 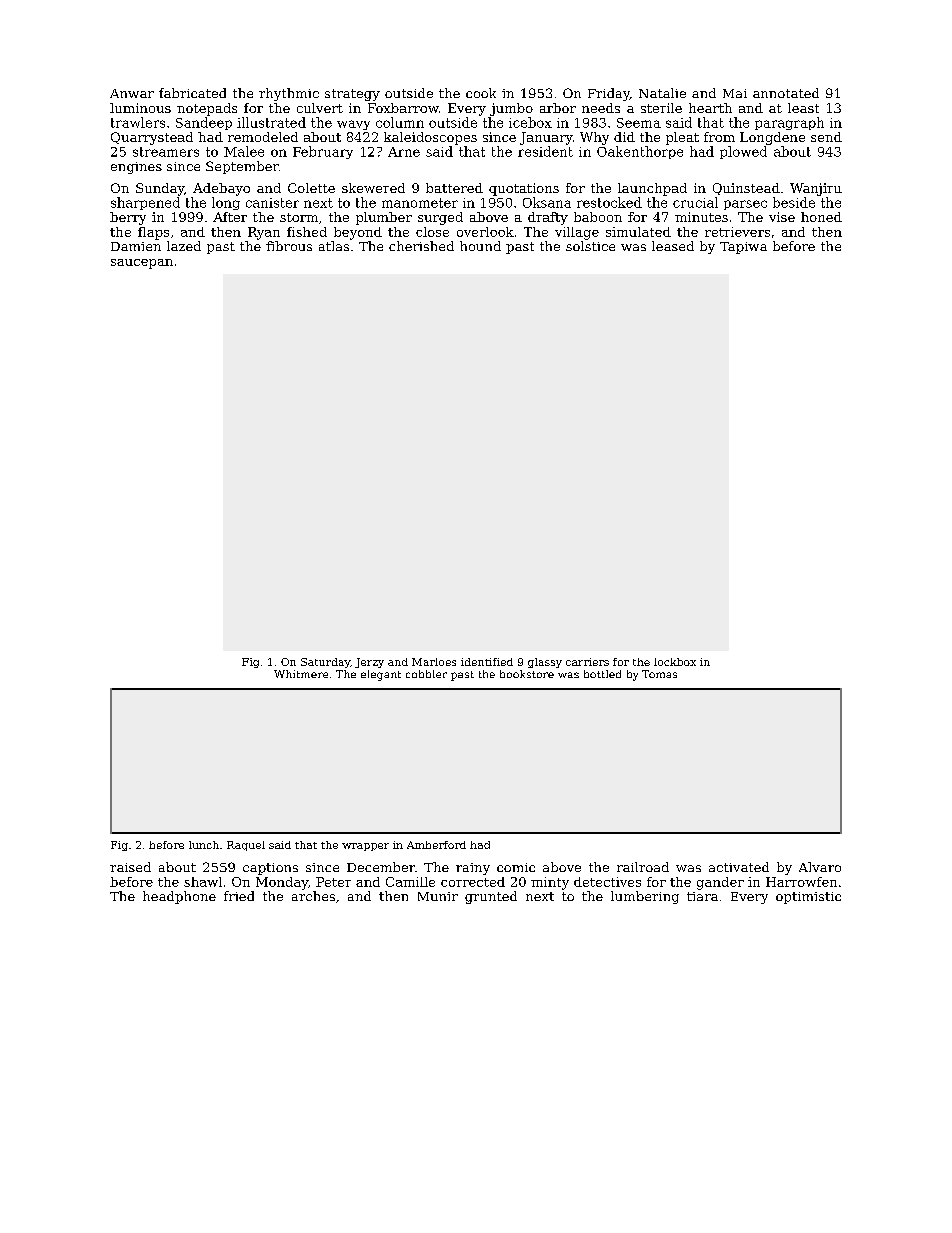 What do you see at coordinates (192, 93) in the screenshot?
I see `fabricated` at bounding box center [192, 93].
